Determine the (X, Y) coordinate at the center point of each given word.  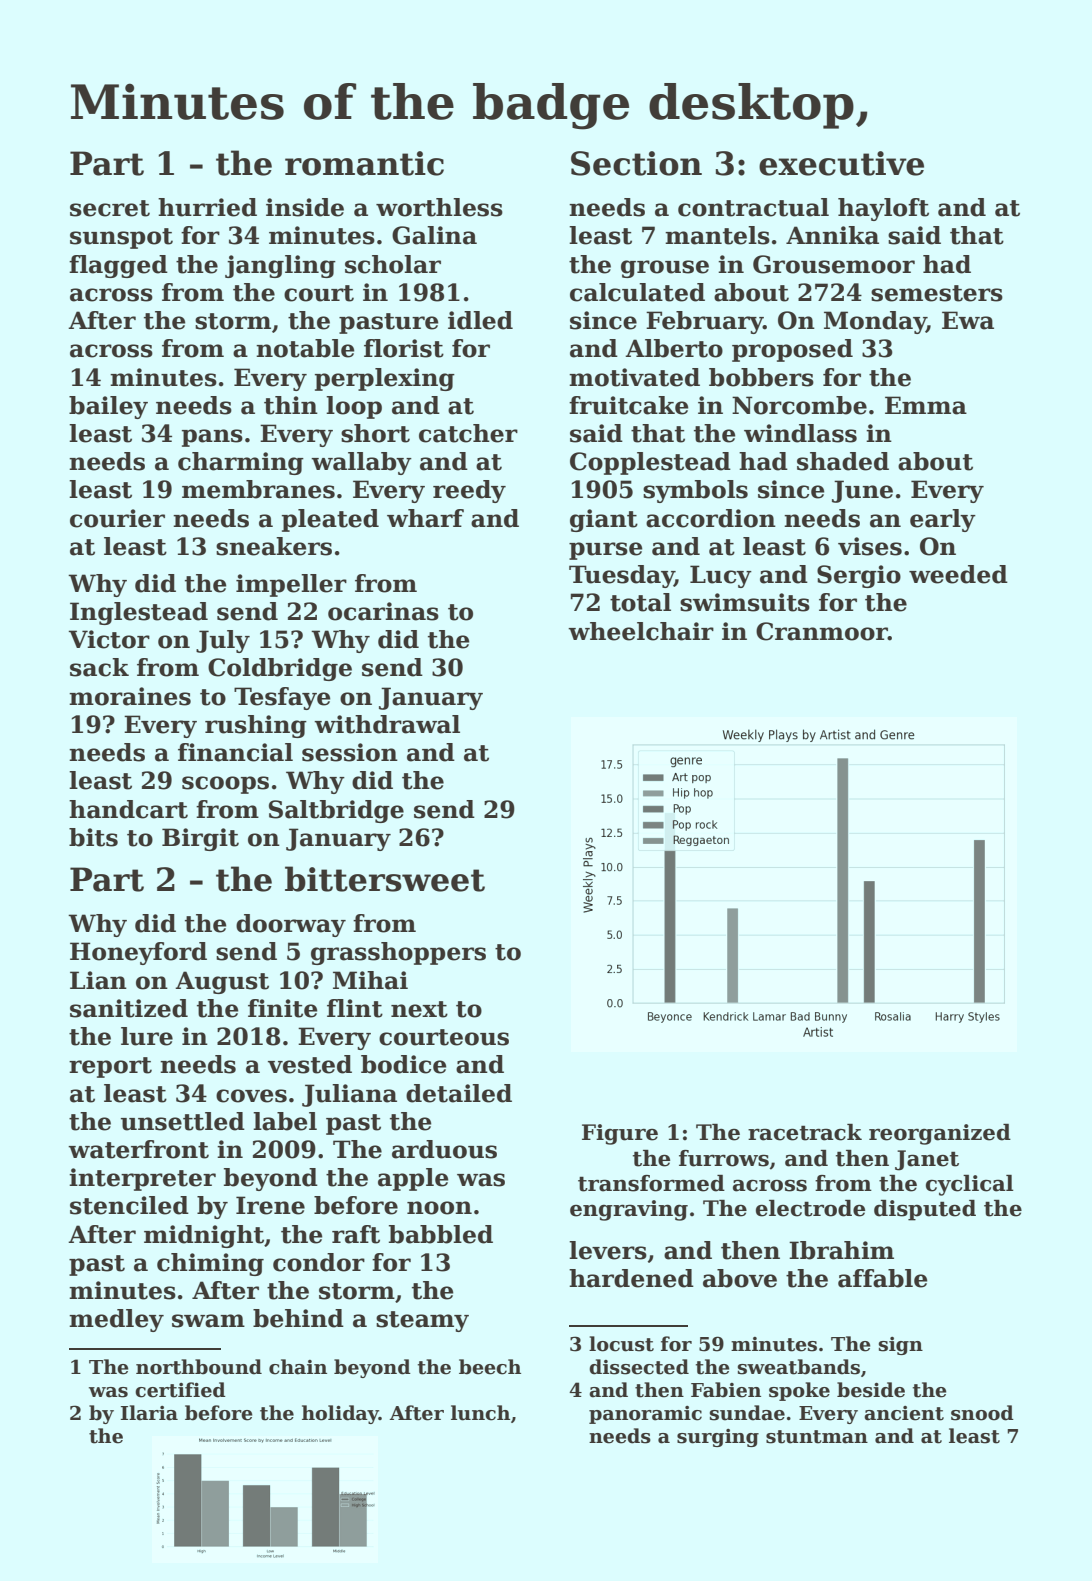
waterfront (138, 1149)
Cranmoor (822, 631)
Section (636, 163)
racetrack (805, 1132)
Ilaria (149, 1413)
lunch (480, 1413)
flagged (118, 266)
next (419, 1009)
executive (841, 163)
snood (982, 1413)
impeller (291, 585)
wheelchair (641, 631)
